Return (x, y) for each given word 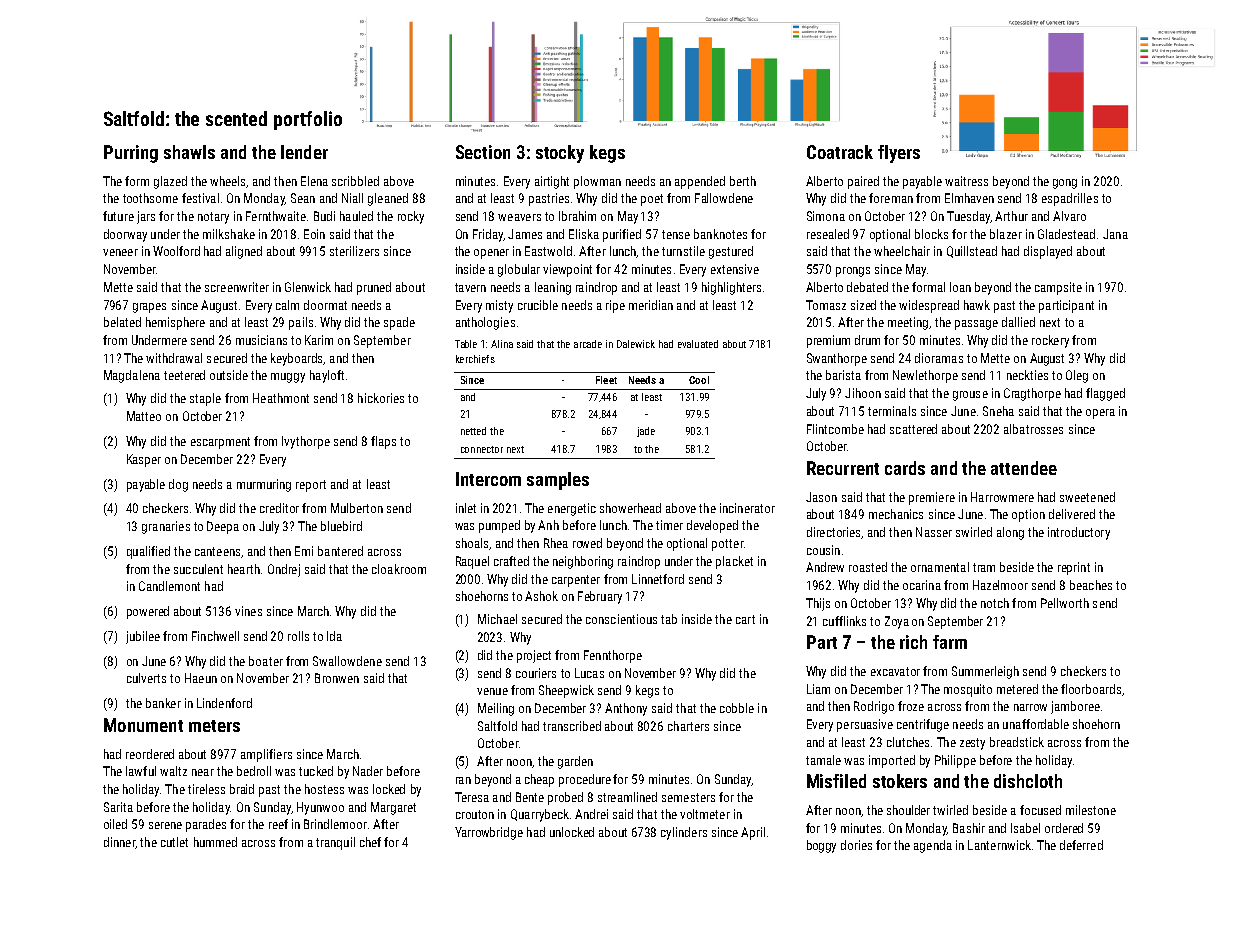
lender (304, 152)
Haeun (201, 678)
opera (1100, 414)
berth (743, 181)
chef (370, 842)
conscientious (621, 619)
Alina (502, 344)
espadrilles (1070, 199)
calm (287, 305)
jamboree (1075, 707)
